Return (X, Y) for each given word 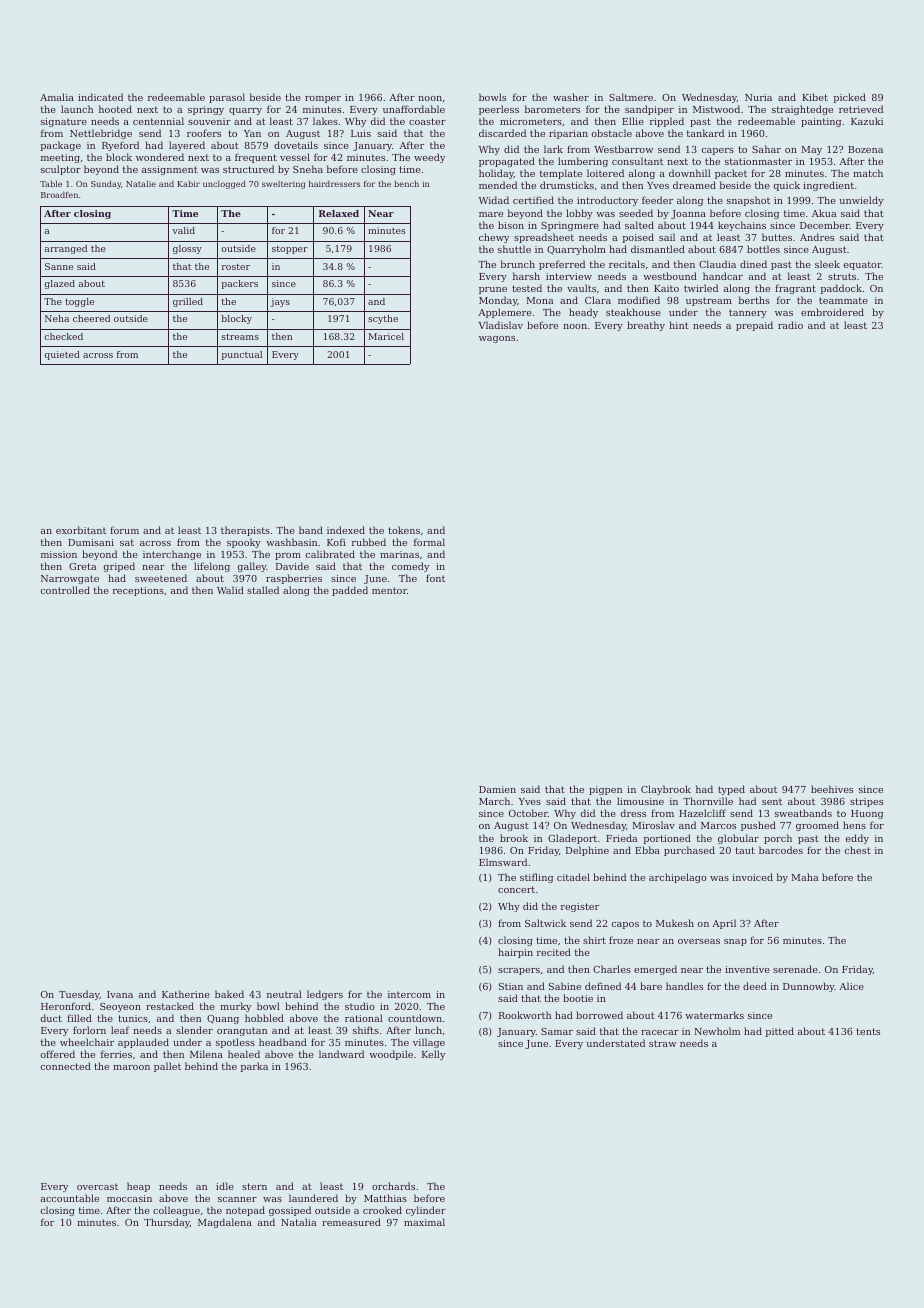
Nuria (758, 97)
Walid (230, 590)
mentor (389, 590)
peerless (499, 110)
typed (731, 790)
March (494, 801)
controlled (65, 590)
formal (429, 542)
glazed (59, 284)
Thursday (167, 1223)
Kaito (666, 288)
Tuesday (79, 995)
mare (491, 214)
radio (790, 325)
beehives (832, 789)
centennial (158, 121)
